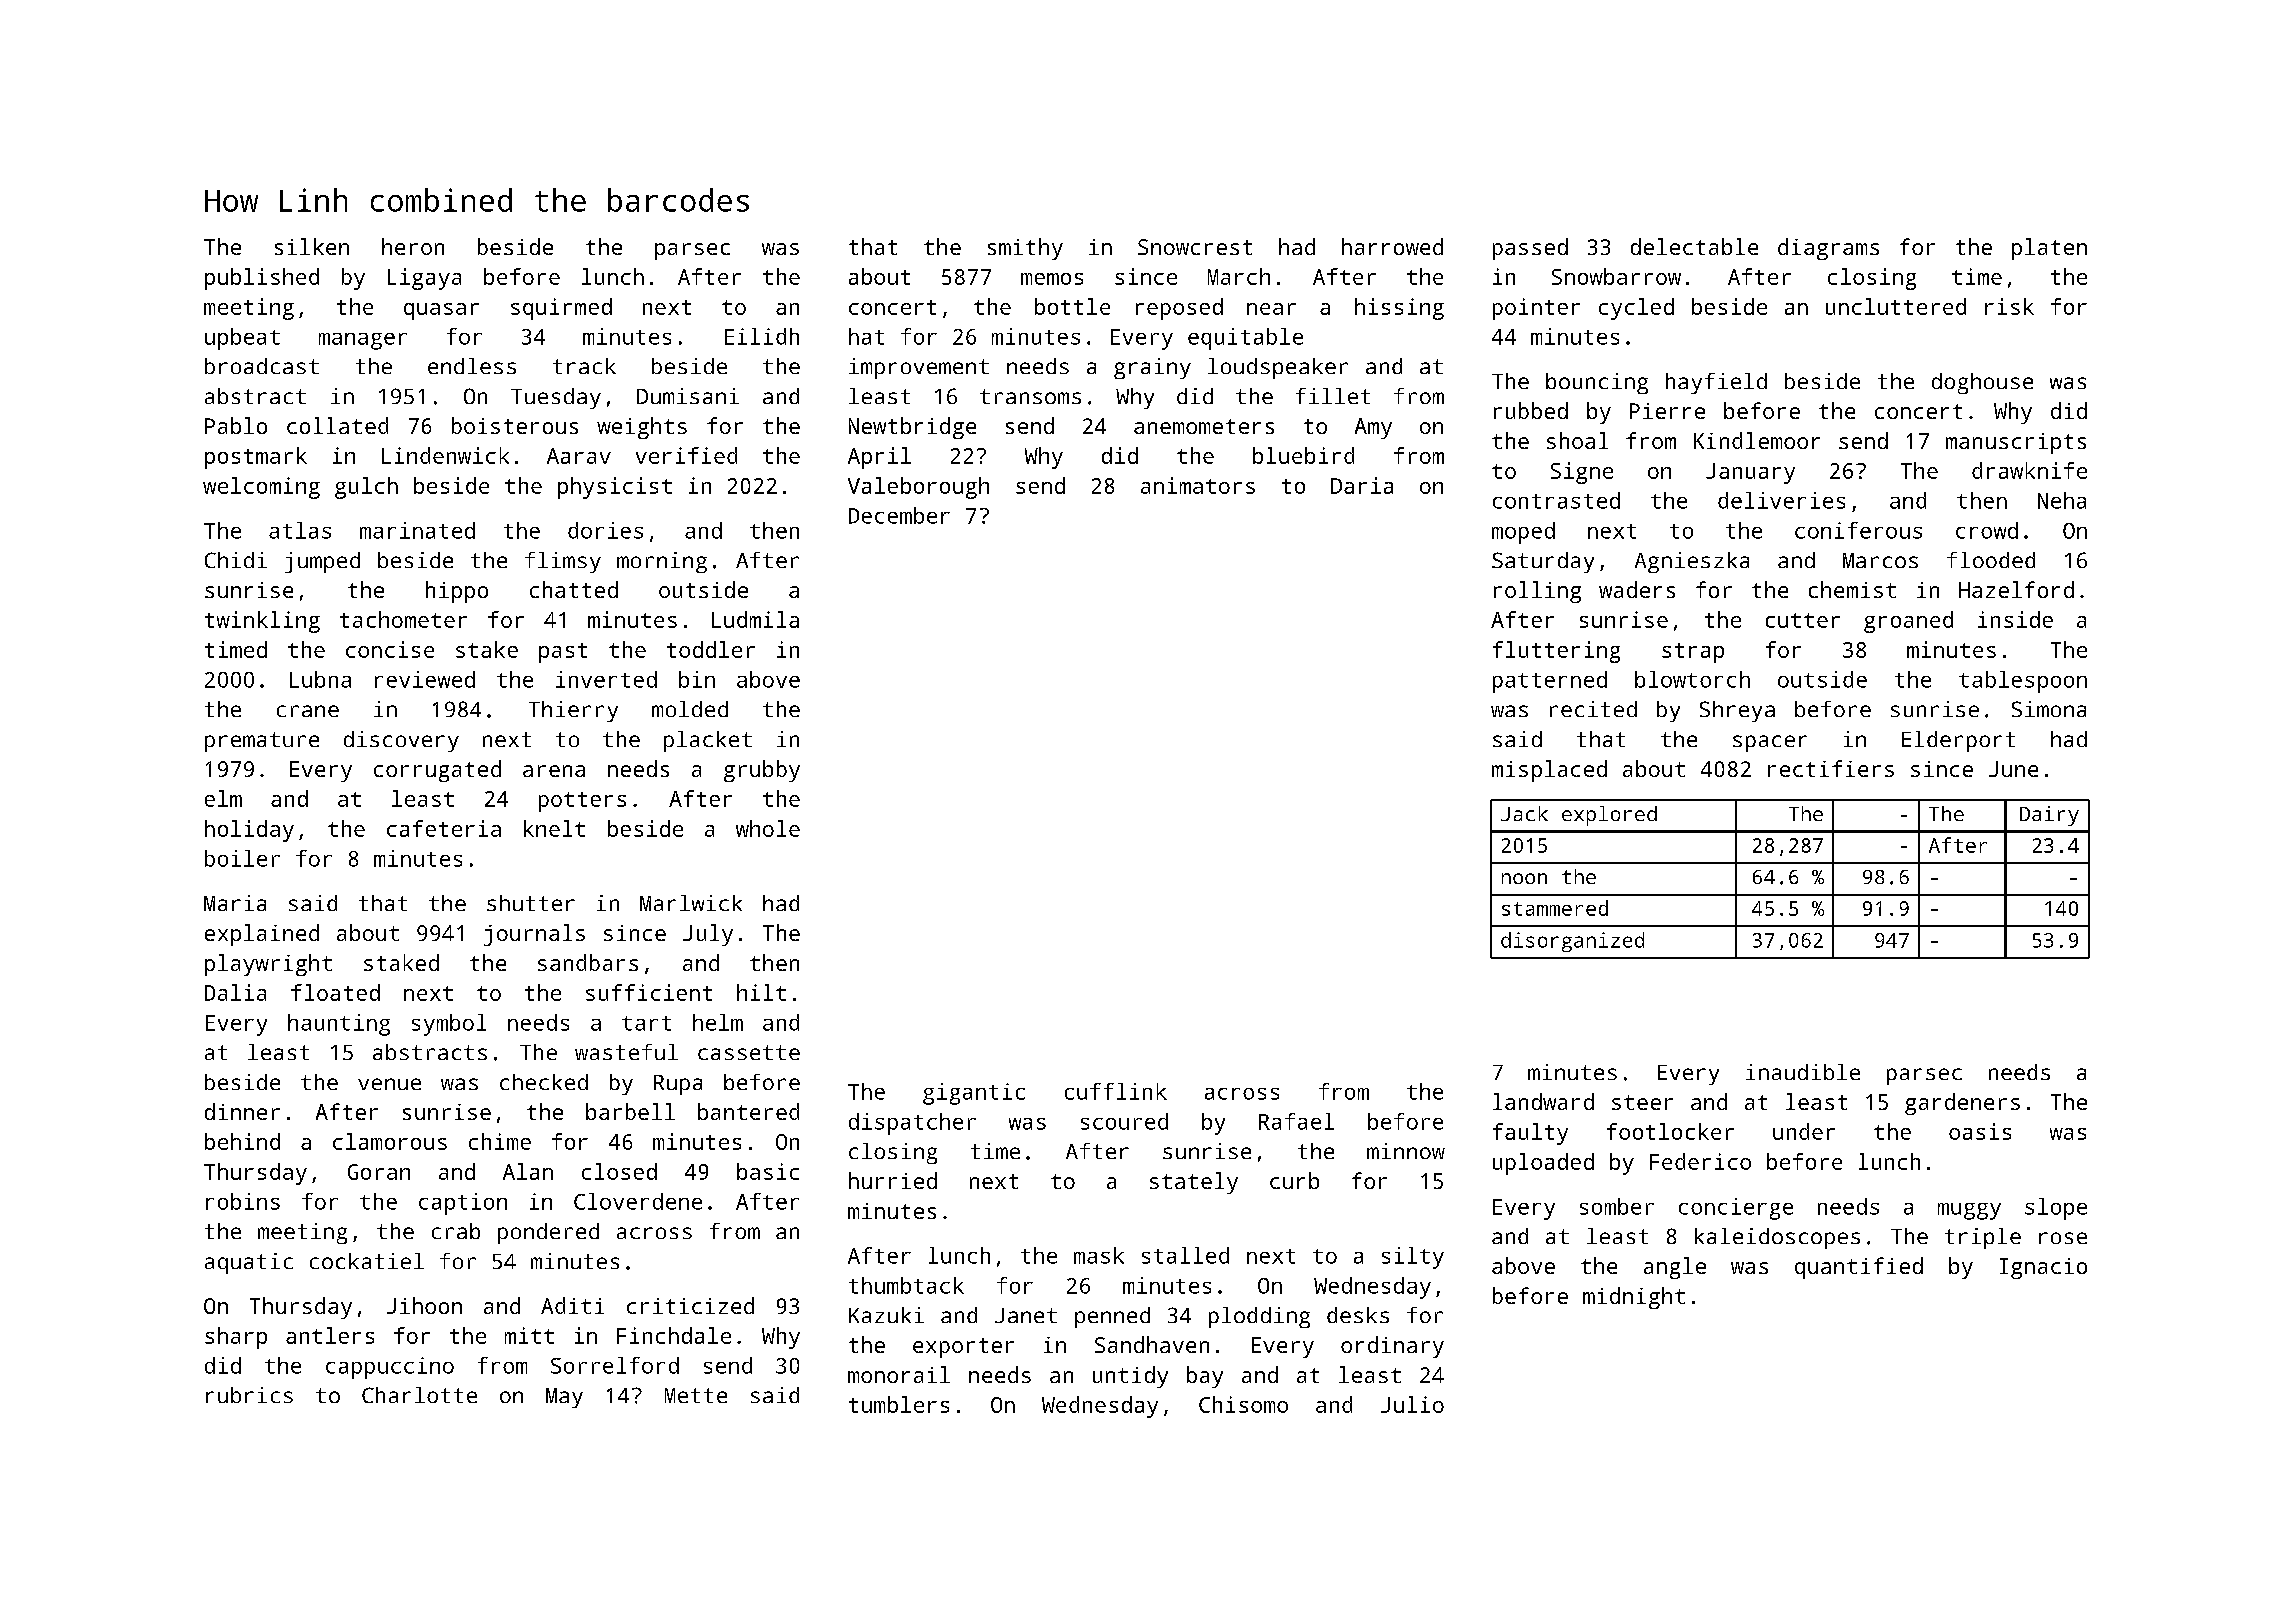  I want to click on rubrics, so click(249, 1395).
